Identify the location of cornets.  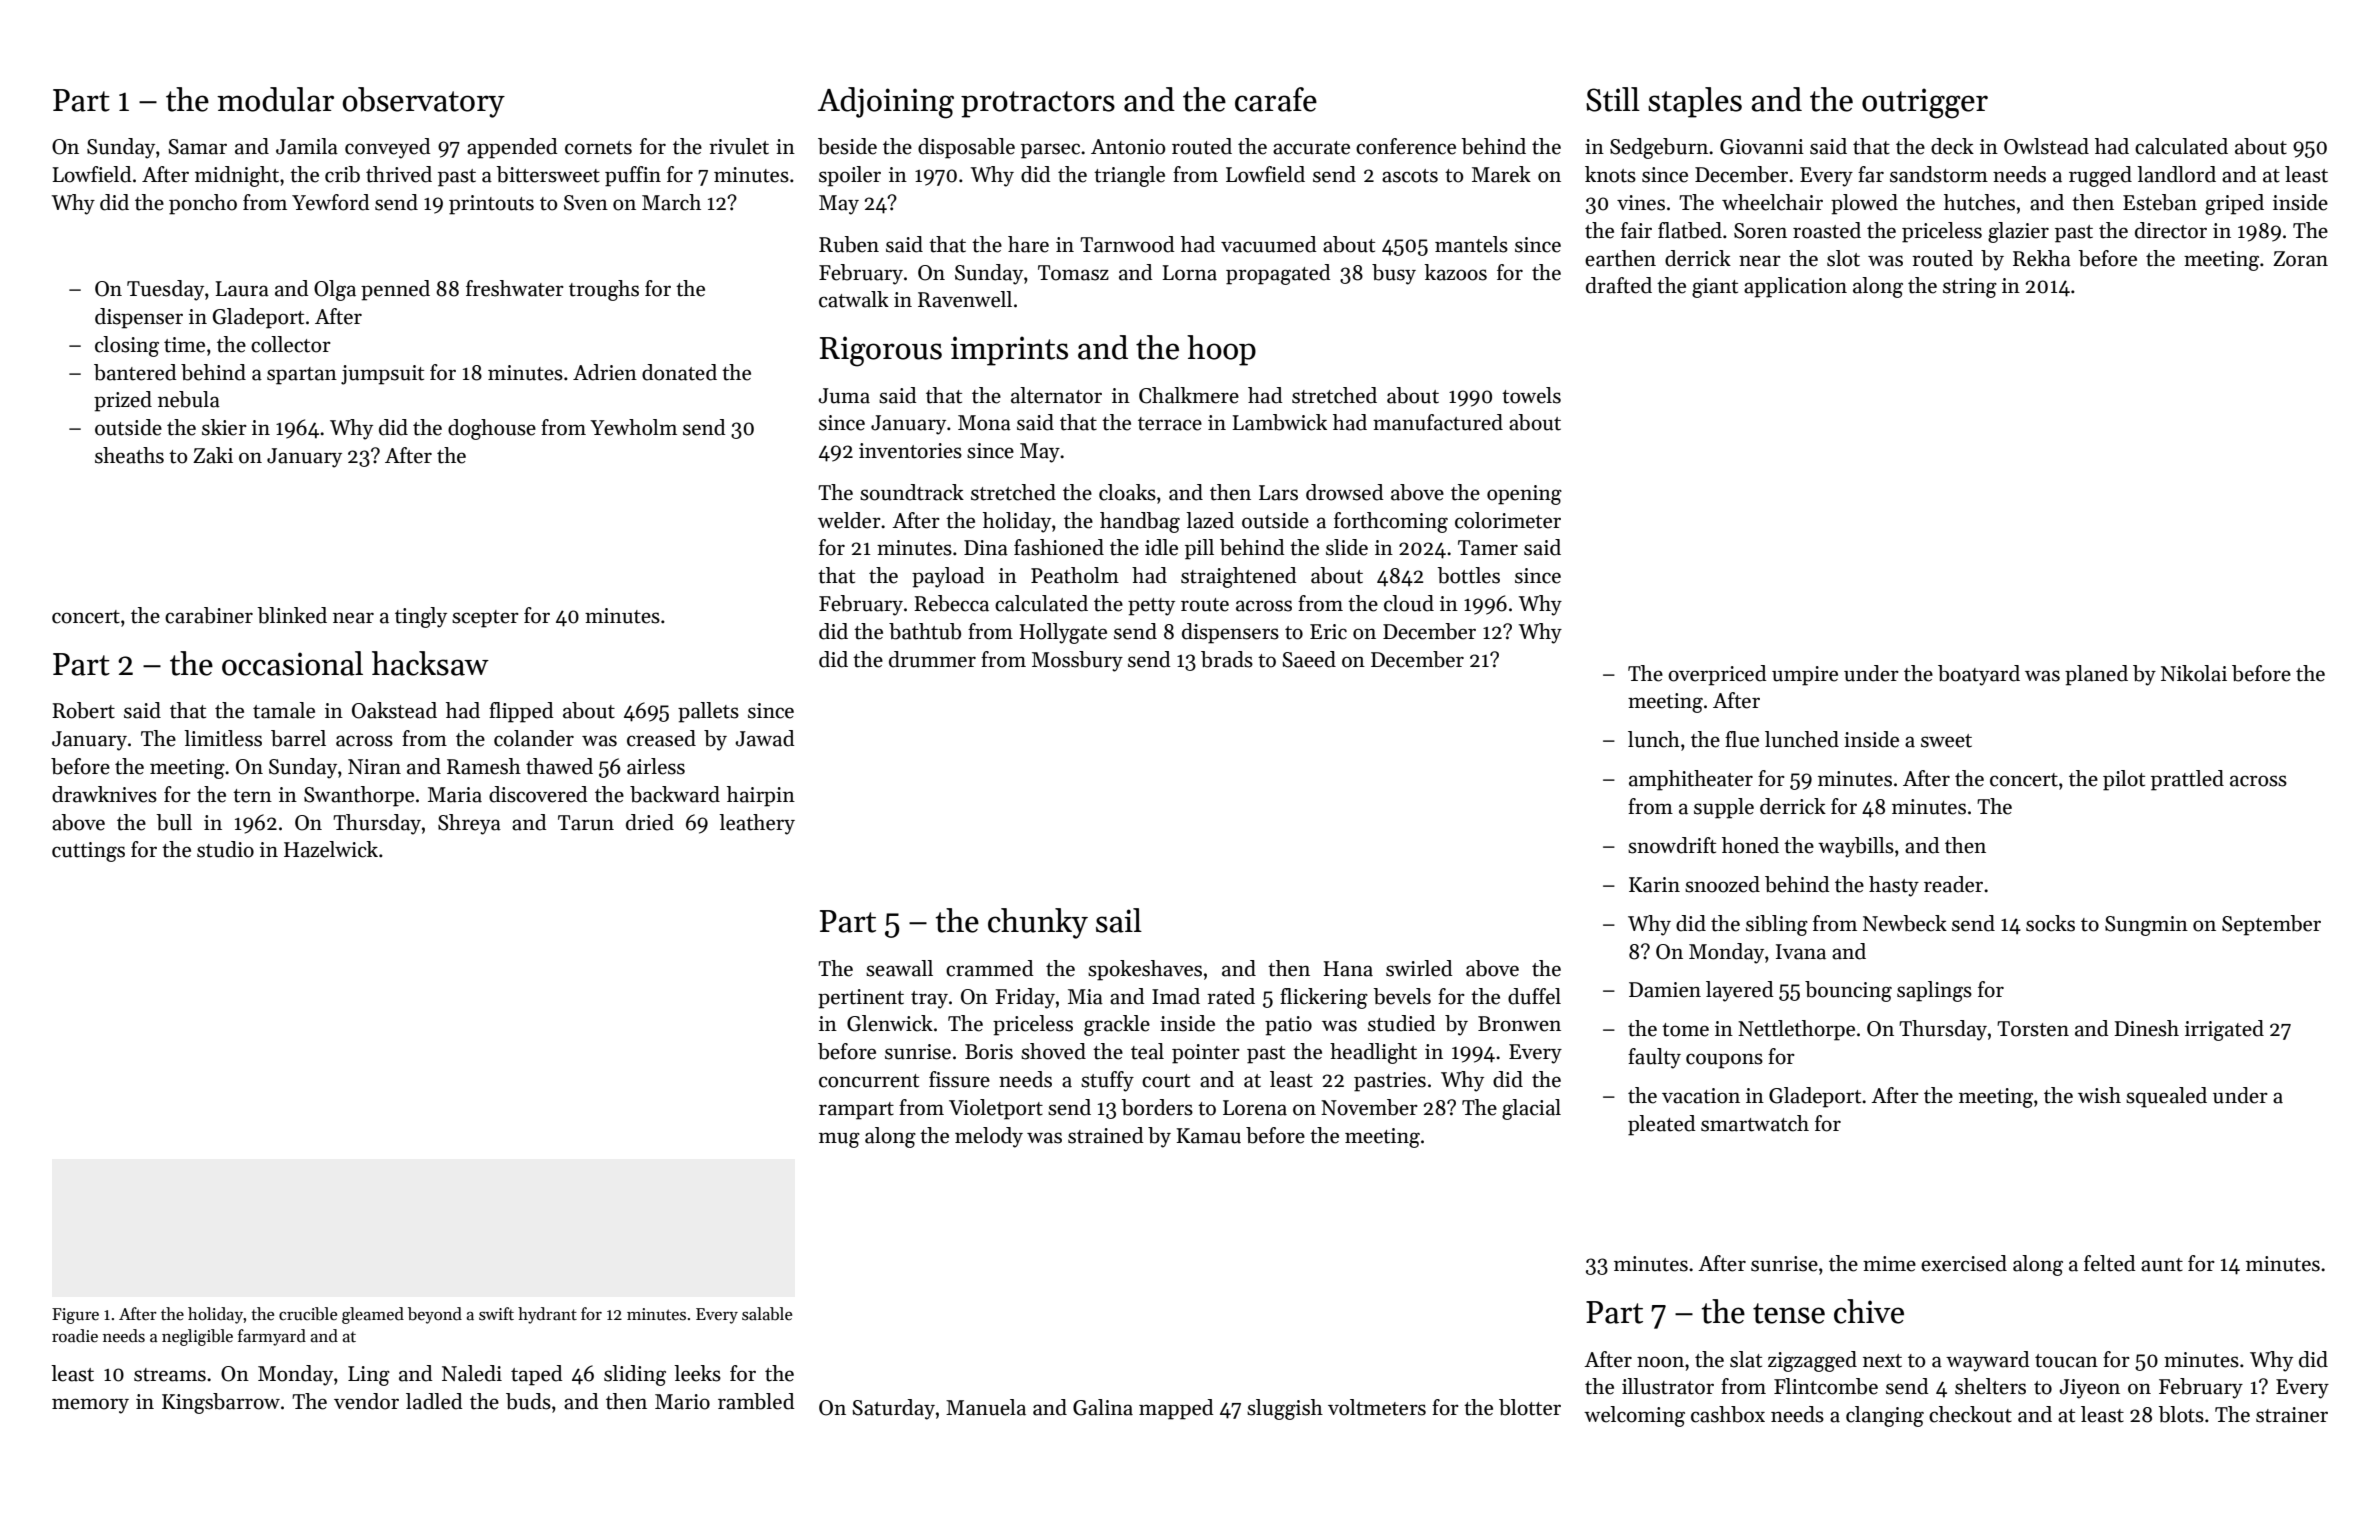
(598, 148).
